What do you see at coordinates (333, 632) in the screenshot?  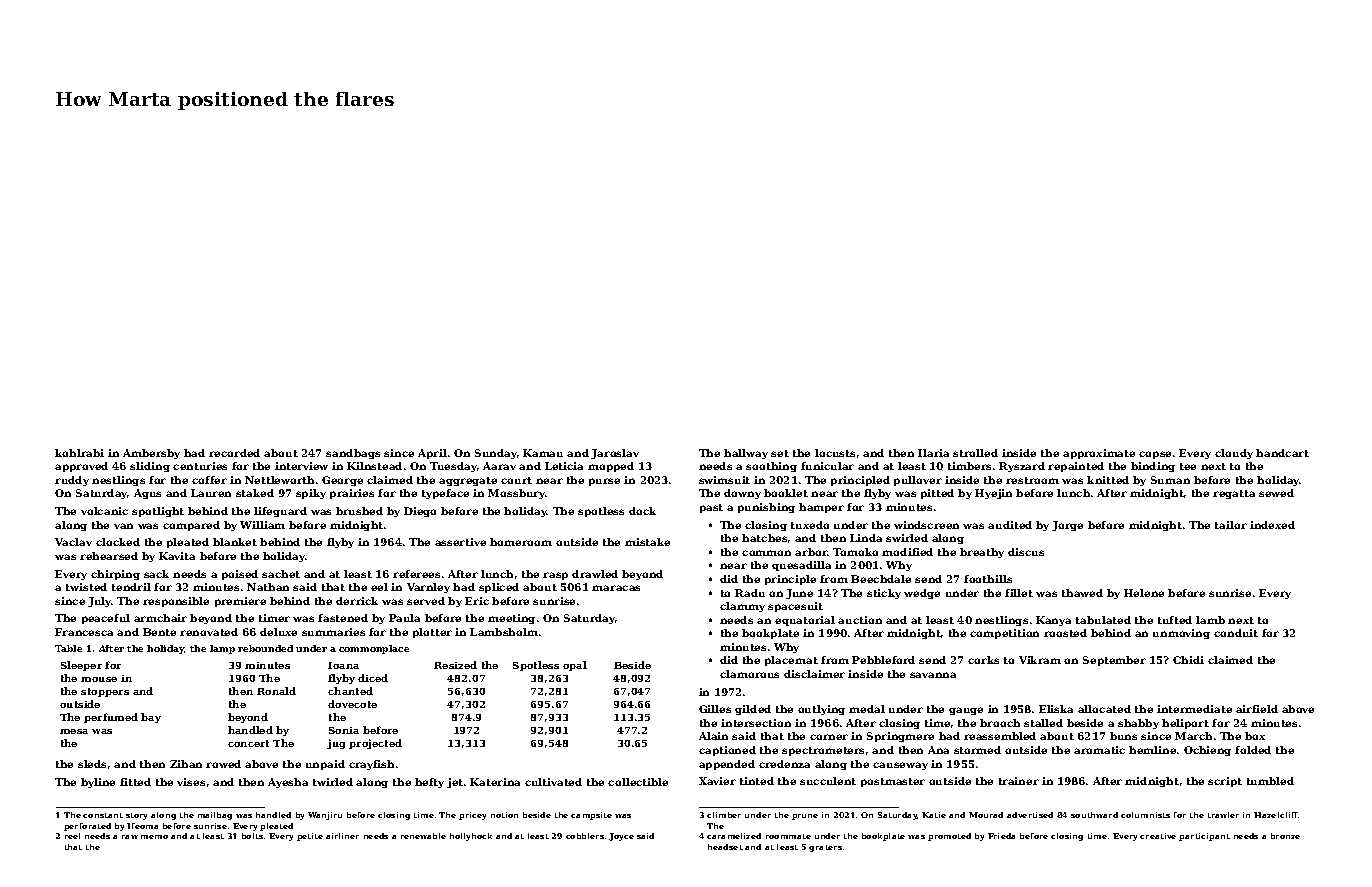 I see `summaries` at bounding box center [333, 632].
